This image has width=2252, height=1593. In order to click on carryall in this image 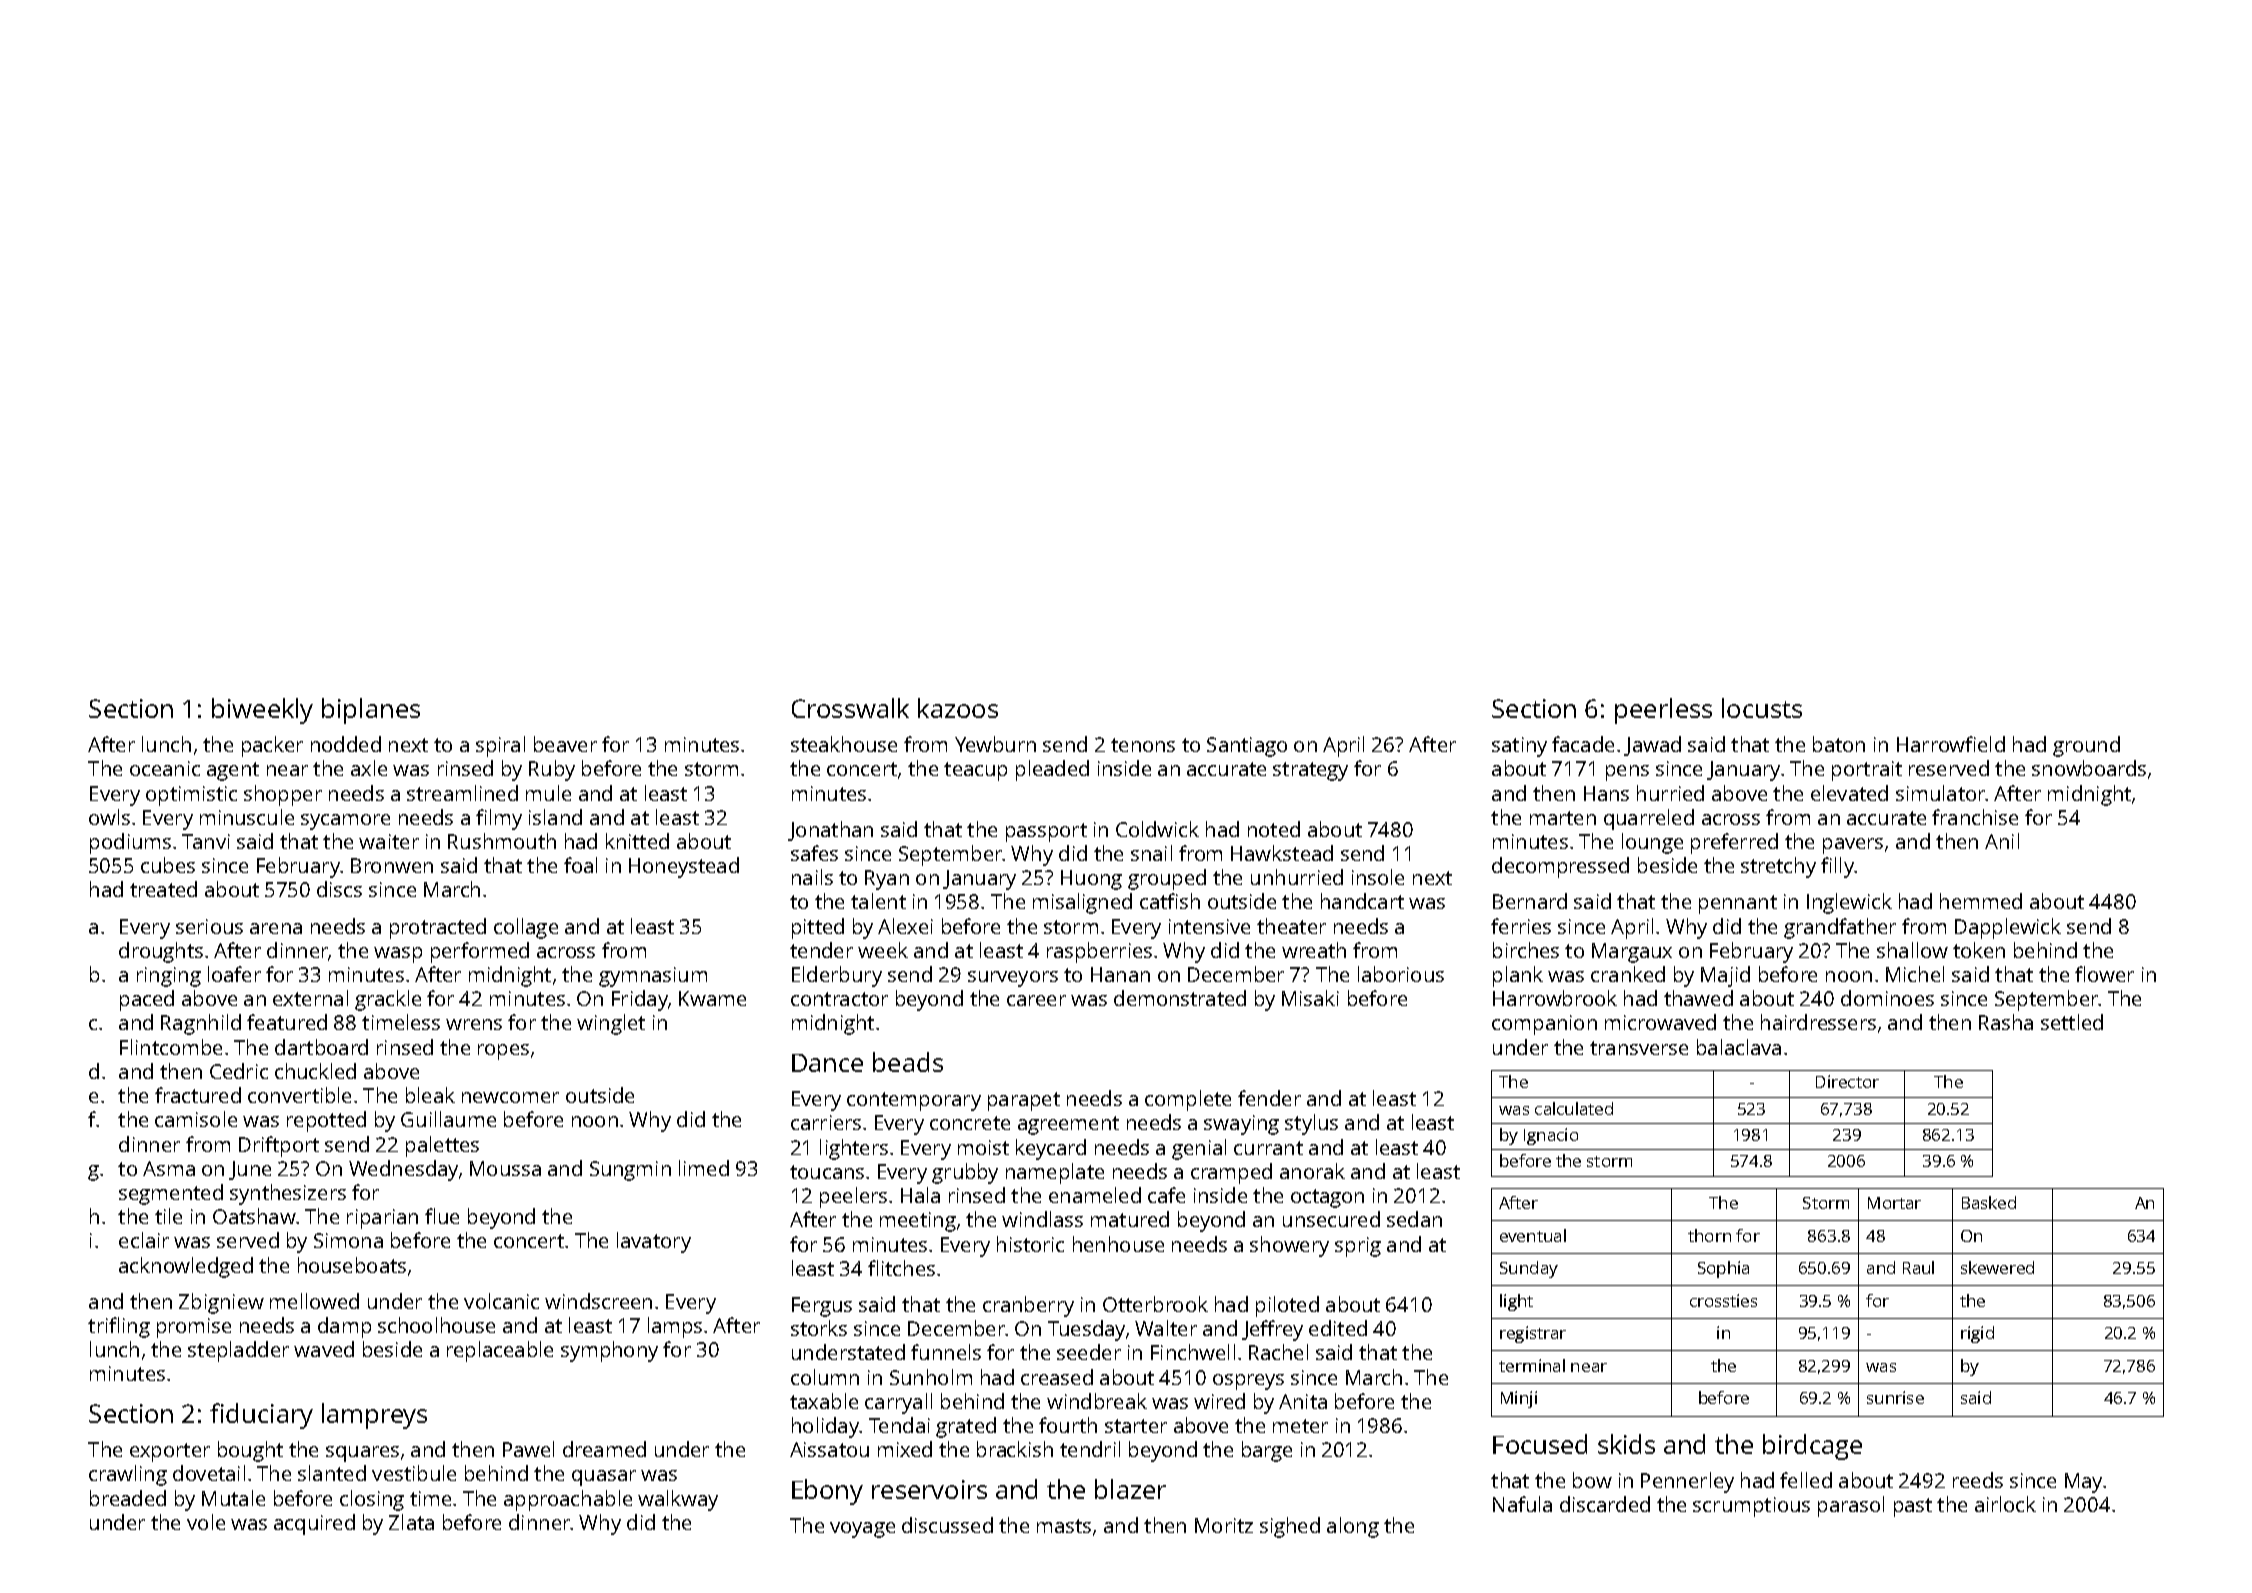, I will do `click(898, 1403)`.
